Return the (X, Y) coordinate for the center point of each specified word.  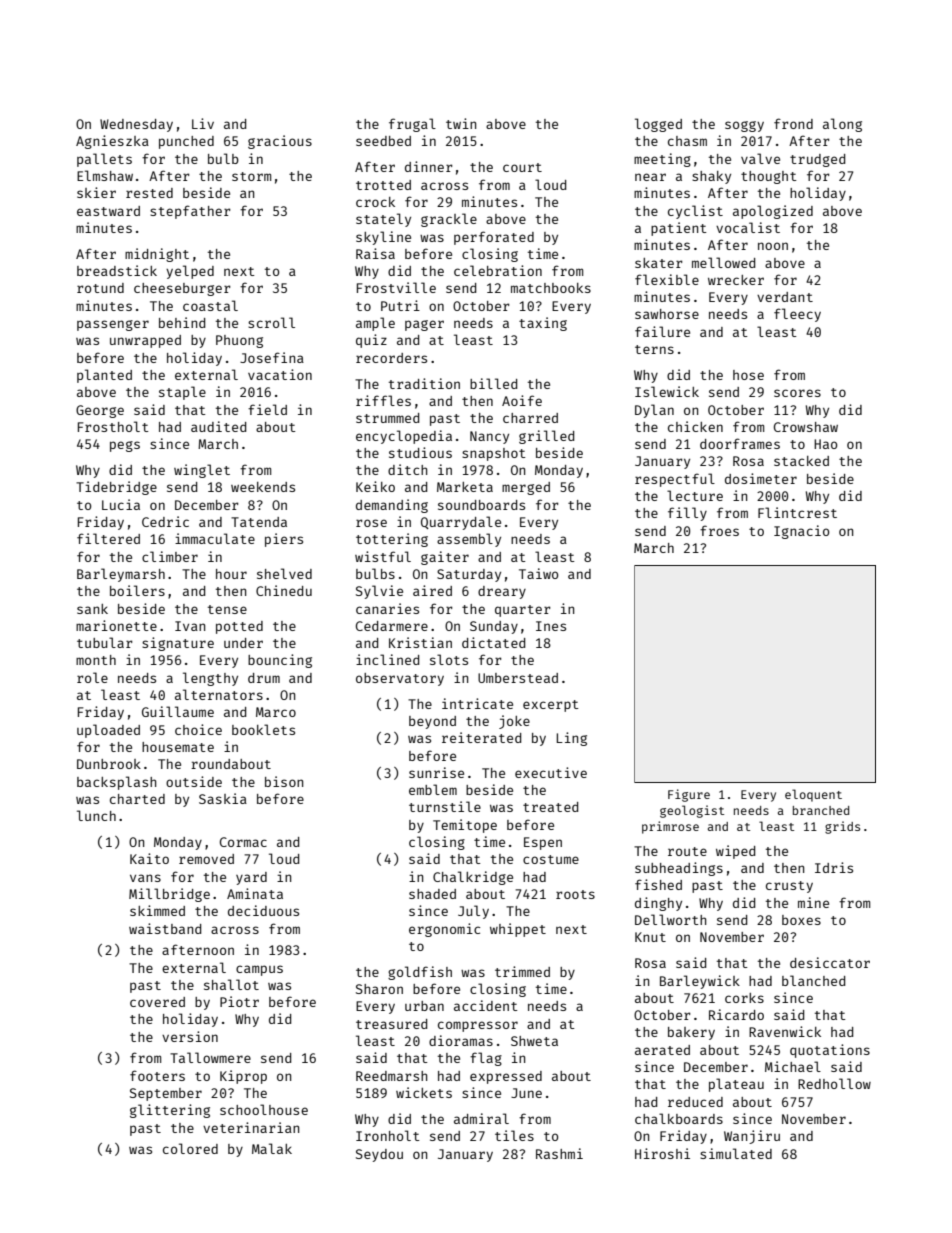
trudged (817, 160)
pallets (104, 160)
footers (157, 1075)
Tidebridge (116, 488)
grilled (546, 437)
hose (748, 375)
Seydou (379, 1155)
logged (658, 125)
